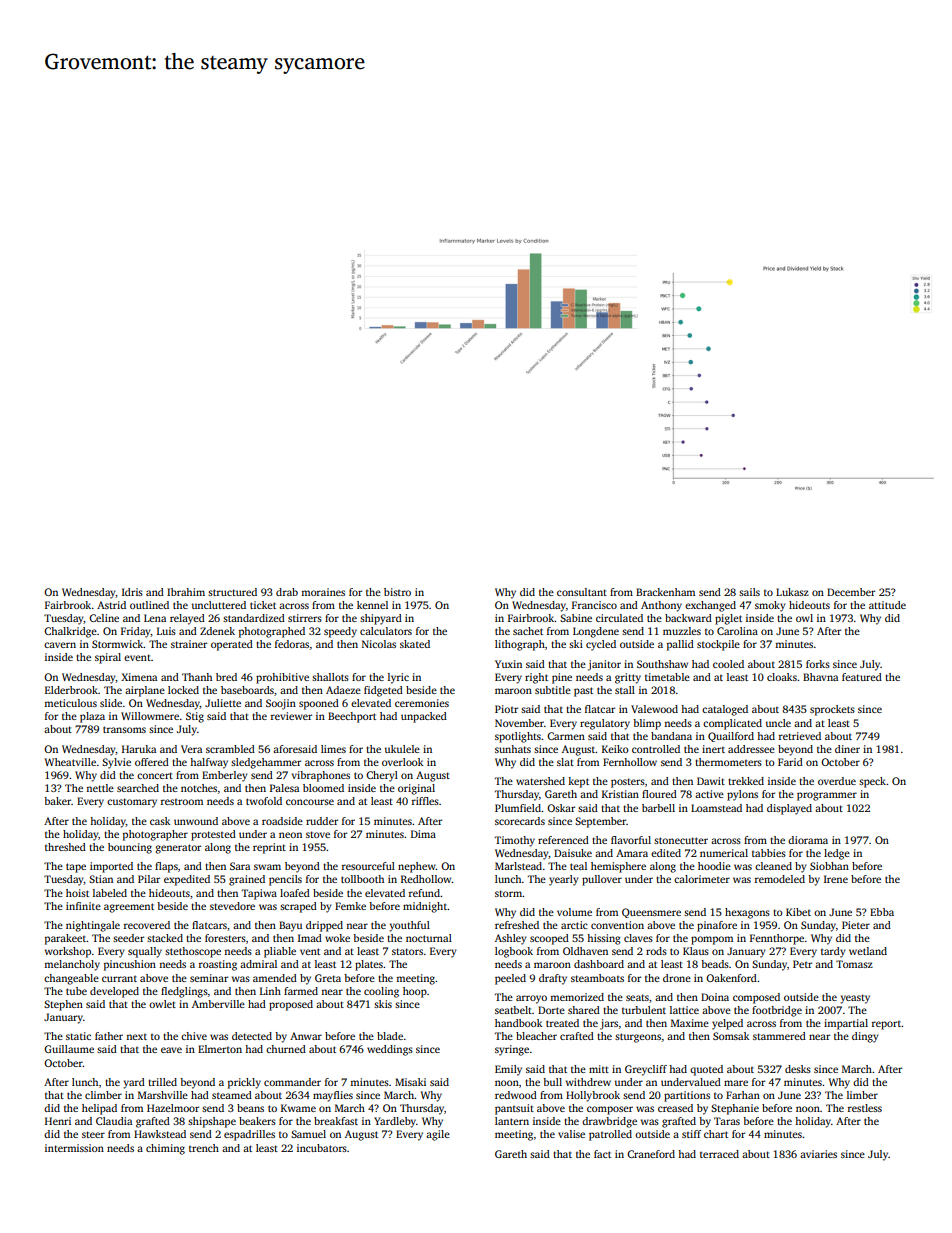 Image resolution: width=952 pixels, height=1233 pixels. Describe the element at coordinates (379, 644) in the page. I see `Nicolas` at that location.
